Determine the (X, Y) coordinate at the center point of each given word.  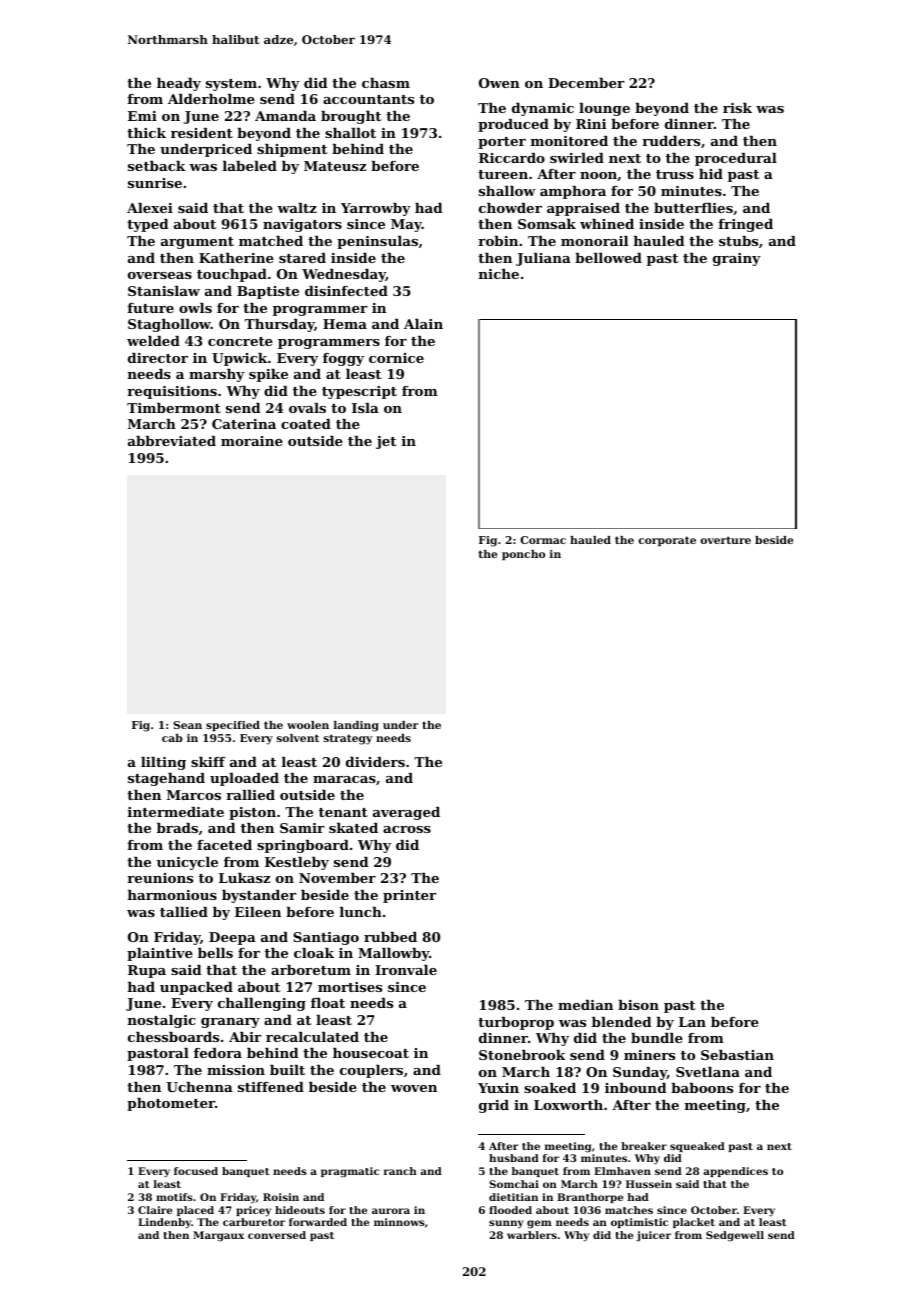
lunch (361, 912)
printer (409, 896)
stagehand (166, 779)
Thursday (279, 325)
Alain (423, 324)
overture (725, 540)
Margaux (218, 1236)
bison (638, 1005)
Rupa (147, 971)
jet (386, 442)
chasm (386, 83)
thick (146, 133)
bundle (657, 1038)
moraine (252, 441)
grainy (737, 259)
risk (737, 108)
